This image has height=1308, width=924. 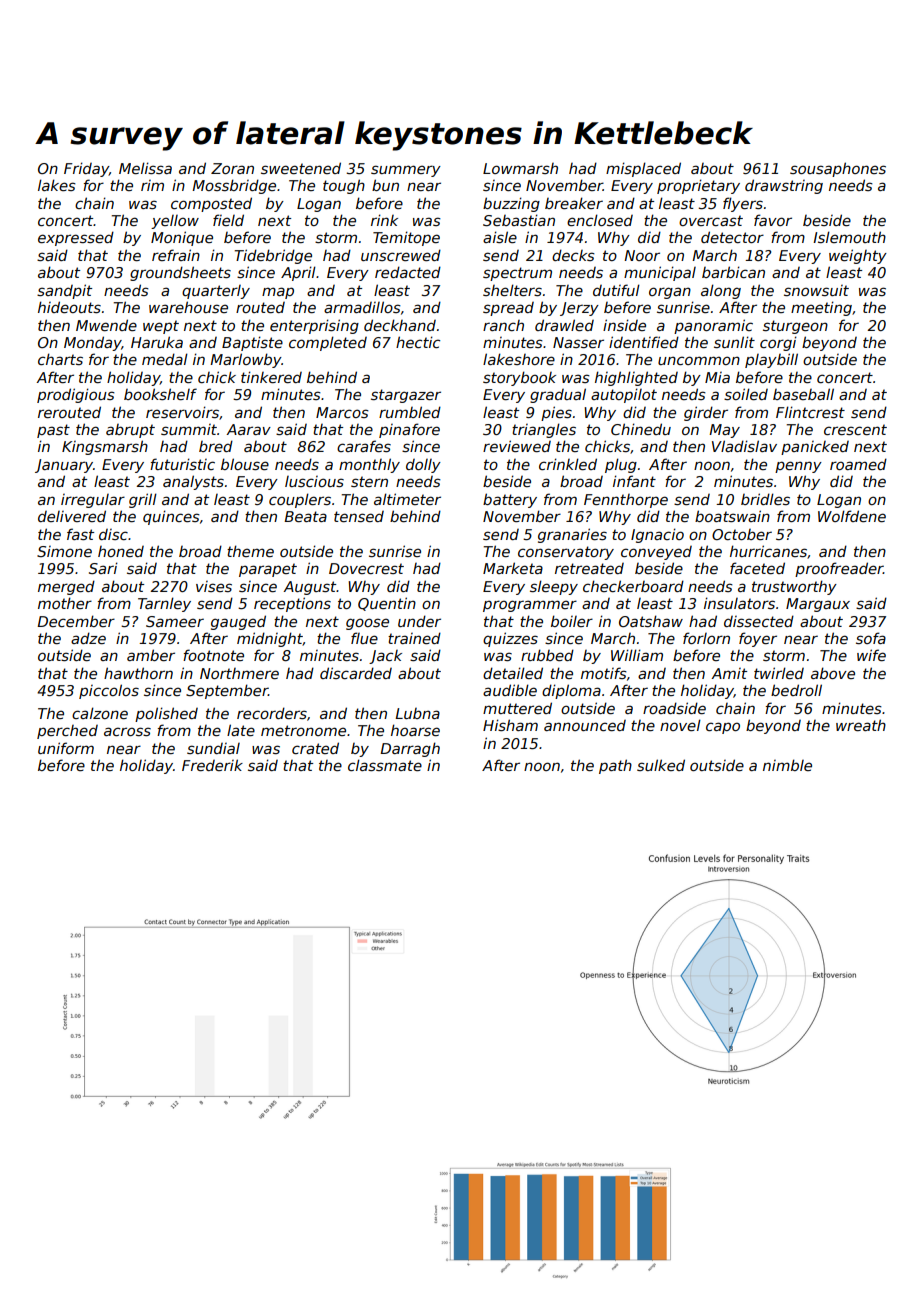 I want to click on battery, so click(x=510, y=500).
